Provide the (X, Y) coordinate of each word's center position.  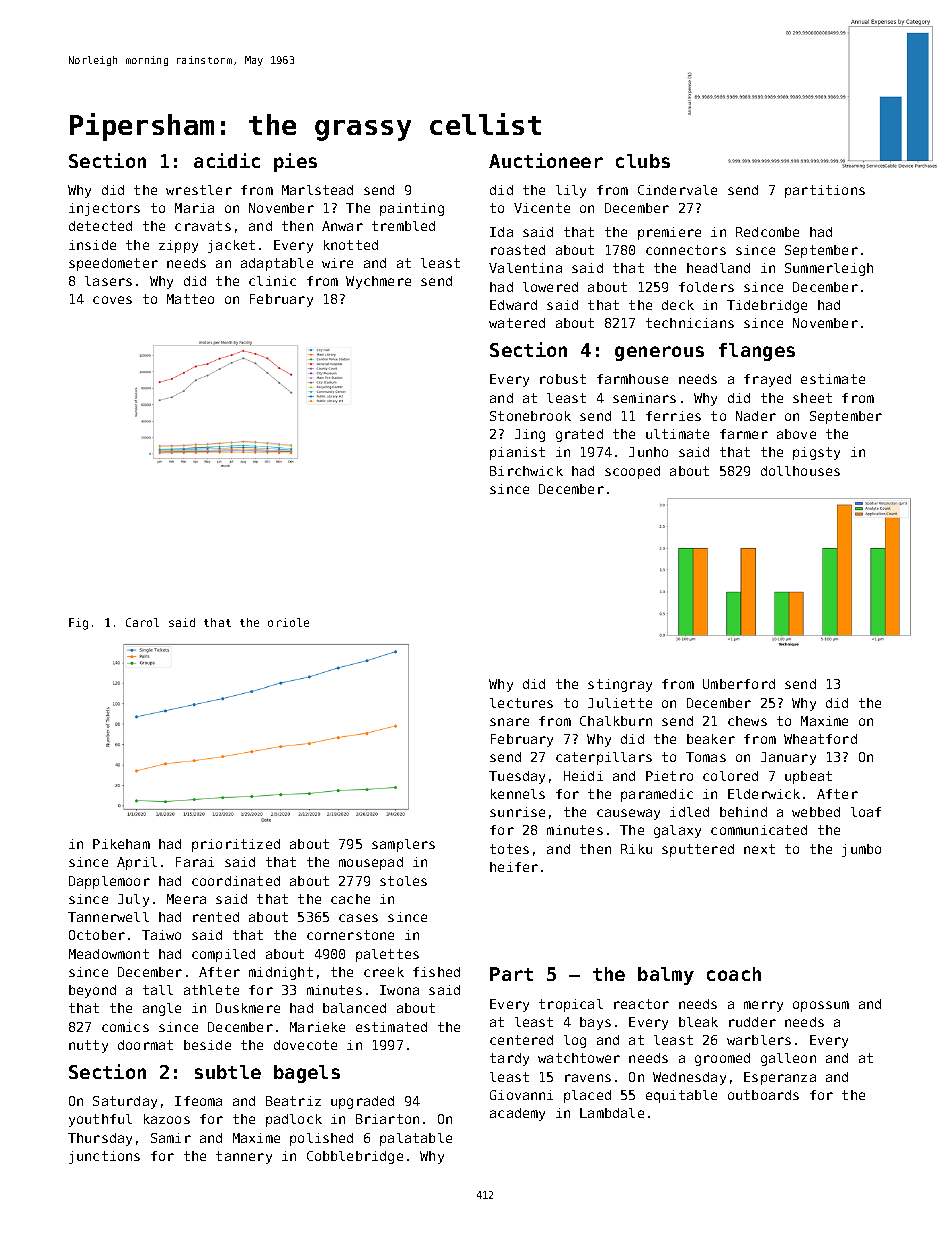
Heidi (583, 776)
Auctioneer (546, 160)
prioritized (236, 845)
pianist (517, 453)
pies (295, 162)
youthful (100, 1120)
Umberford (739, 684)
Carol (142, 622)
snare (509, 722)
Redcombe (767, 232)
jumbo (861, 850)
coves (112, 300)
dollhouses (800, 471)
